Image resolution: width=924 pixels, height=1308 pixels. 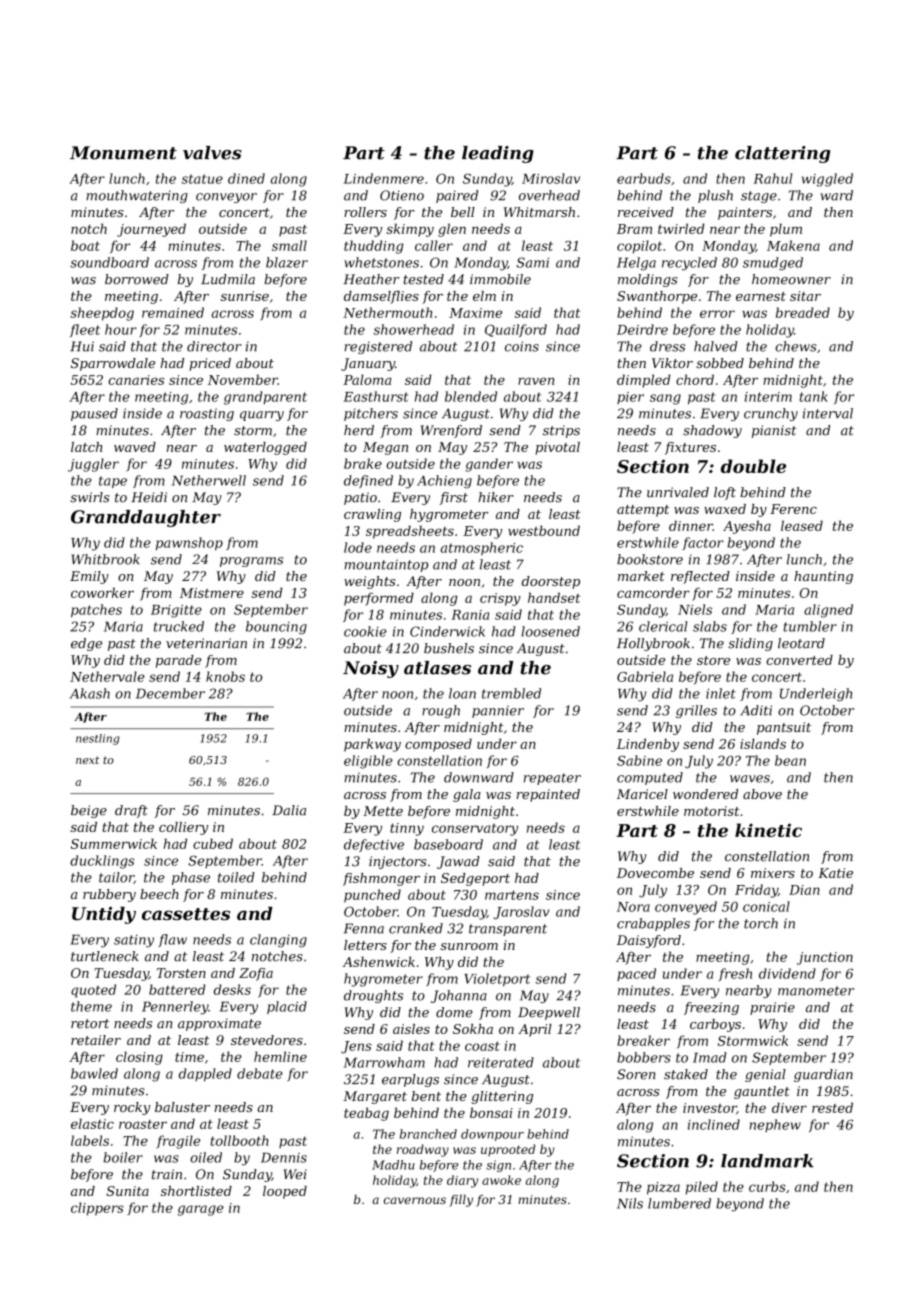 What do you see at coordinates (91, 1006) in the screenshot?
I see `theme` at bounding box center [91, 1006].
